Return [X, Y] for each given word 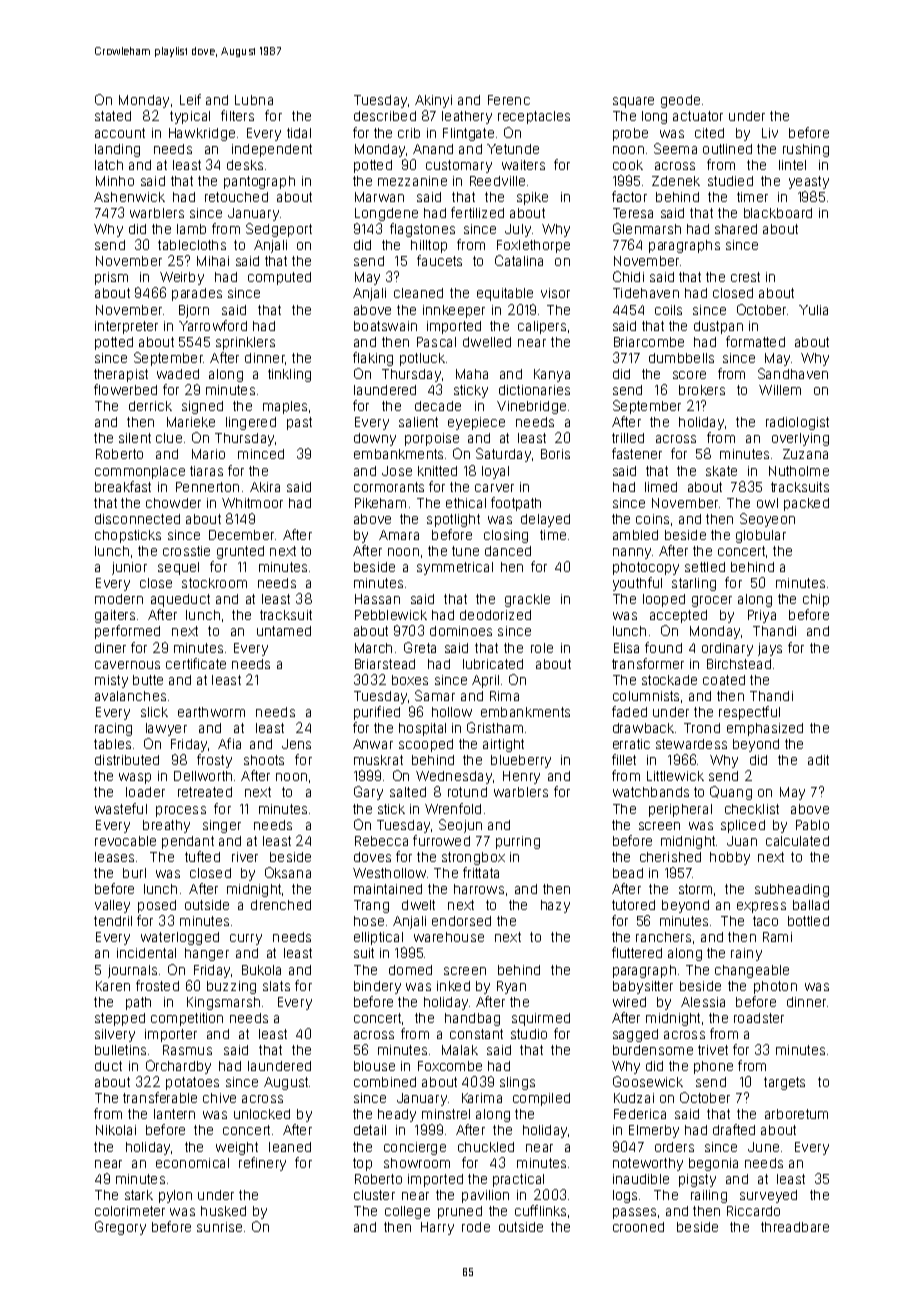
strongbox [473, 858]
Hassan [377, 599]
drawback [643, 728]
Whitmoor [252, 503]
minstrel [446, 1114]
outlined [727, 149]
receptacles [534, 117]
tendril [113, 921]
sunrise [219, 1227]
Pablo [812, 825]
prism [111, 278]
